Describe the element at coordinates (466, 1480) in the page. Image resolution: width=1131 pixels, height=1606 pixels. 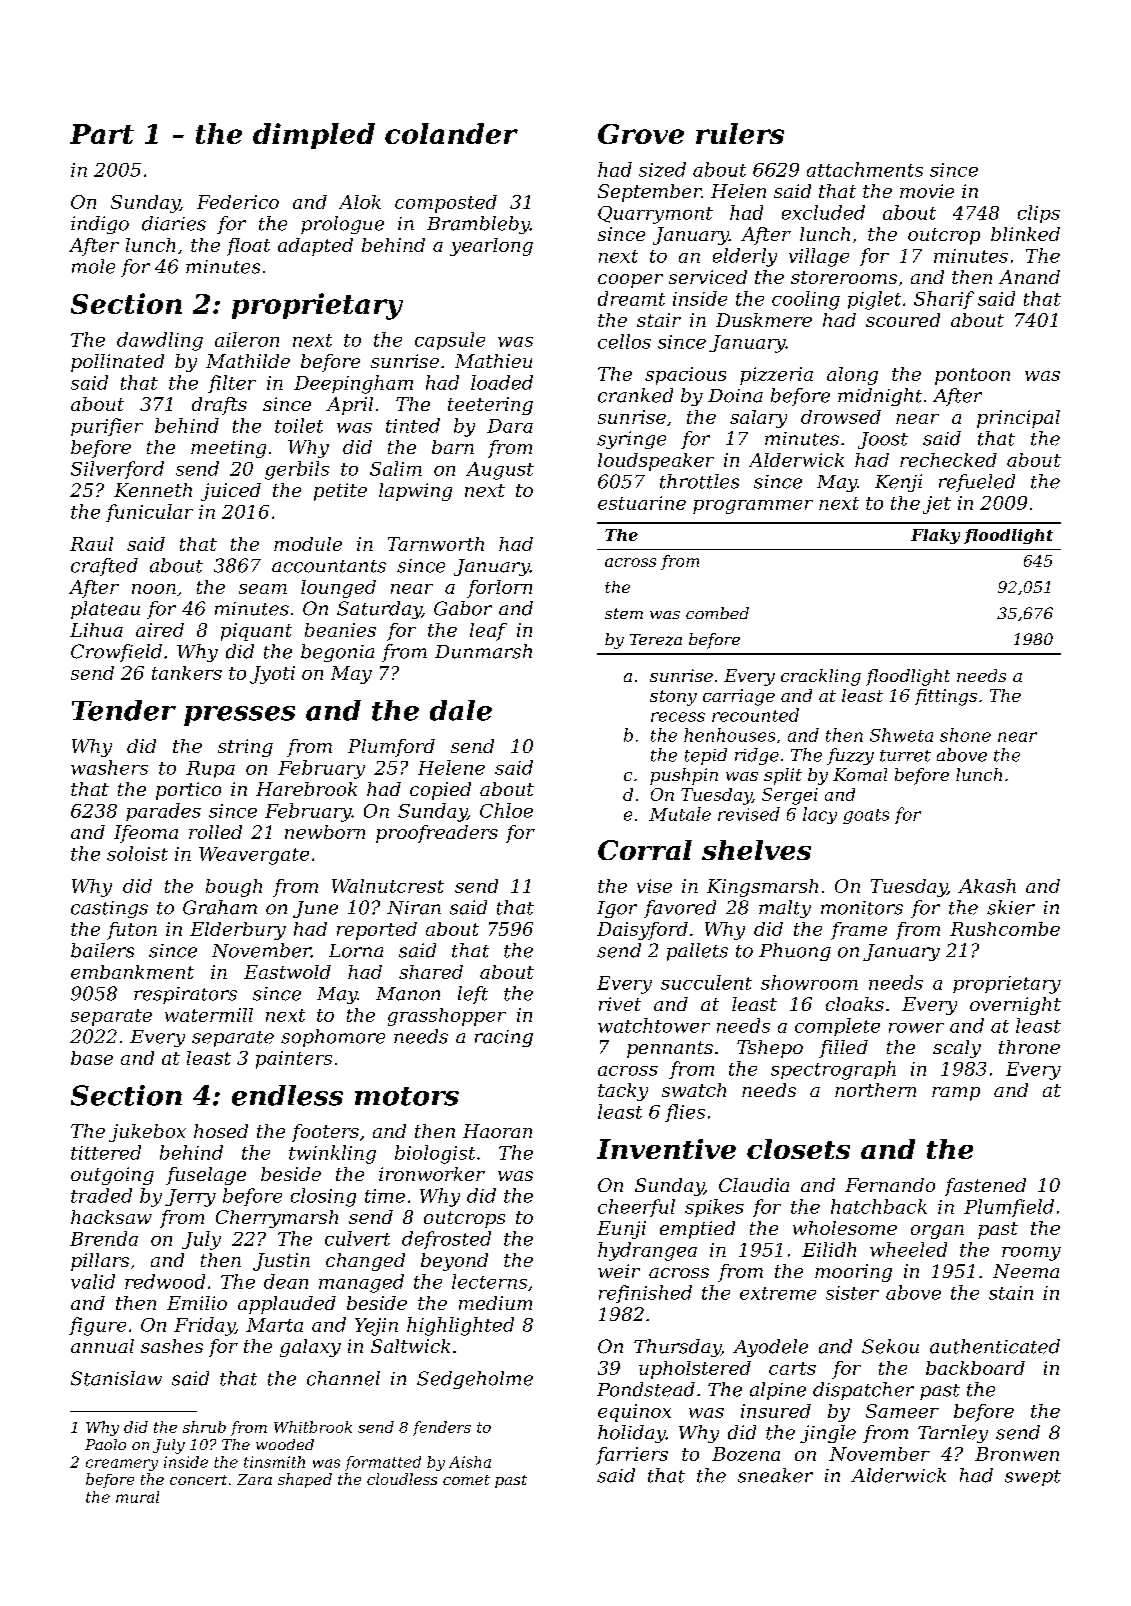
I see `comet` at that location.
